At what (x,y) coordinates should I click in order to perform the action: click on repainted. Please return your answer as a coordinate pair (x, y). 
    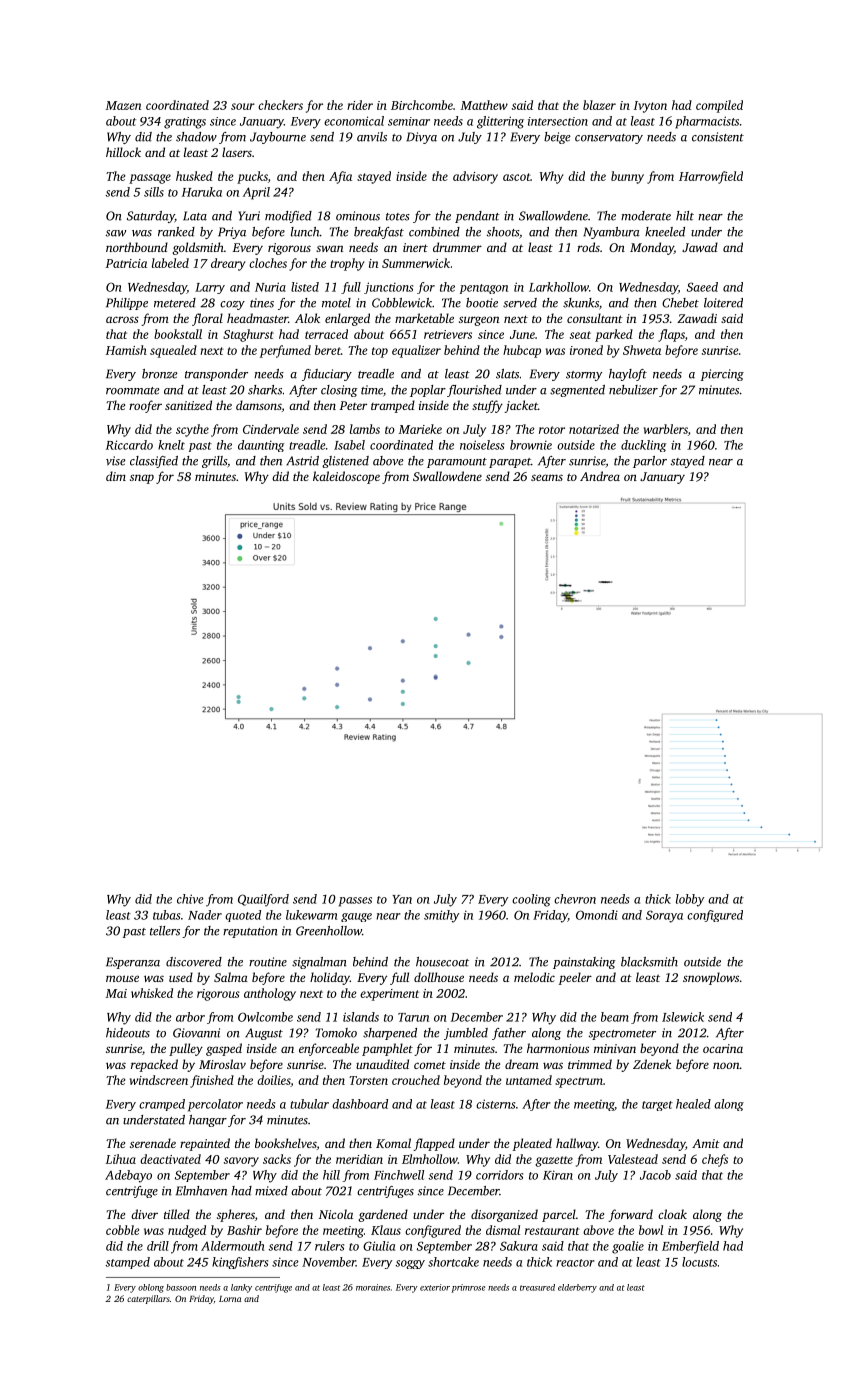
    Looking at the image, I should click on (205, 1144).
